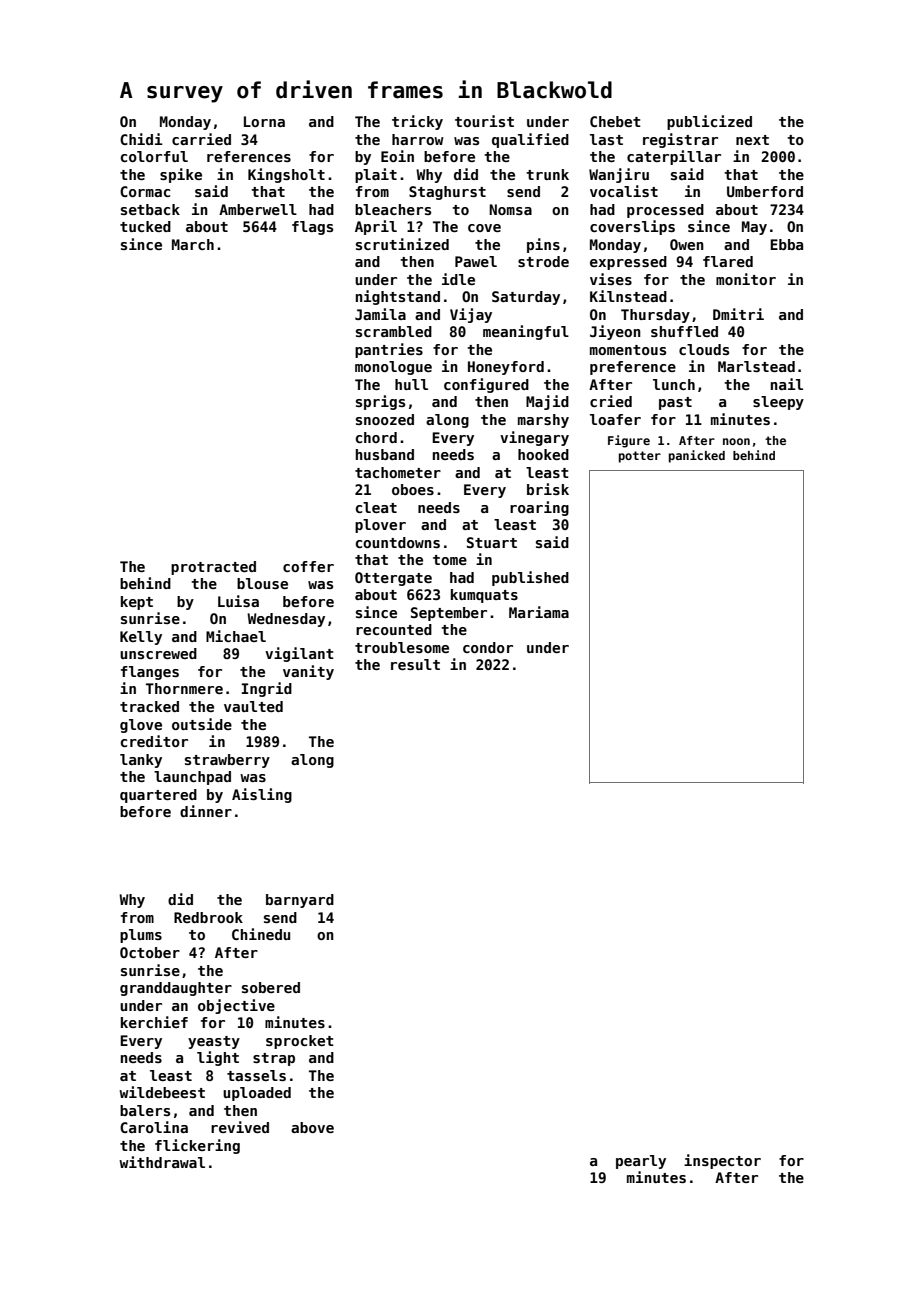 The width and height of the screenshot is (924, 1308). Describe the element at coordinates (197, 1146) in the screenshot. I see `flickering` at that location.
